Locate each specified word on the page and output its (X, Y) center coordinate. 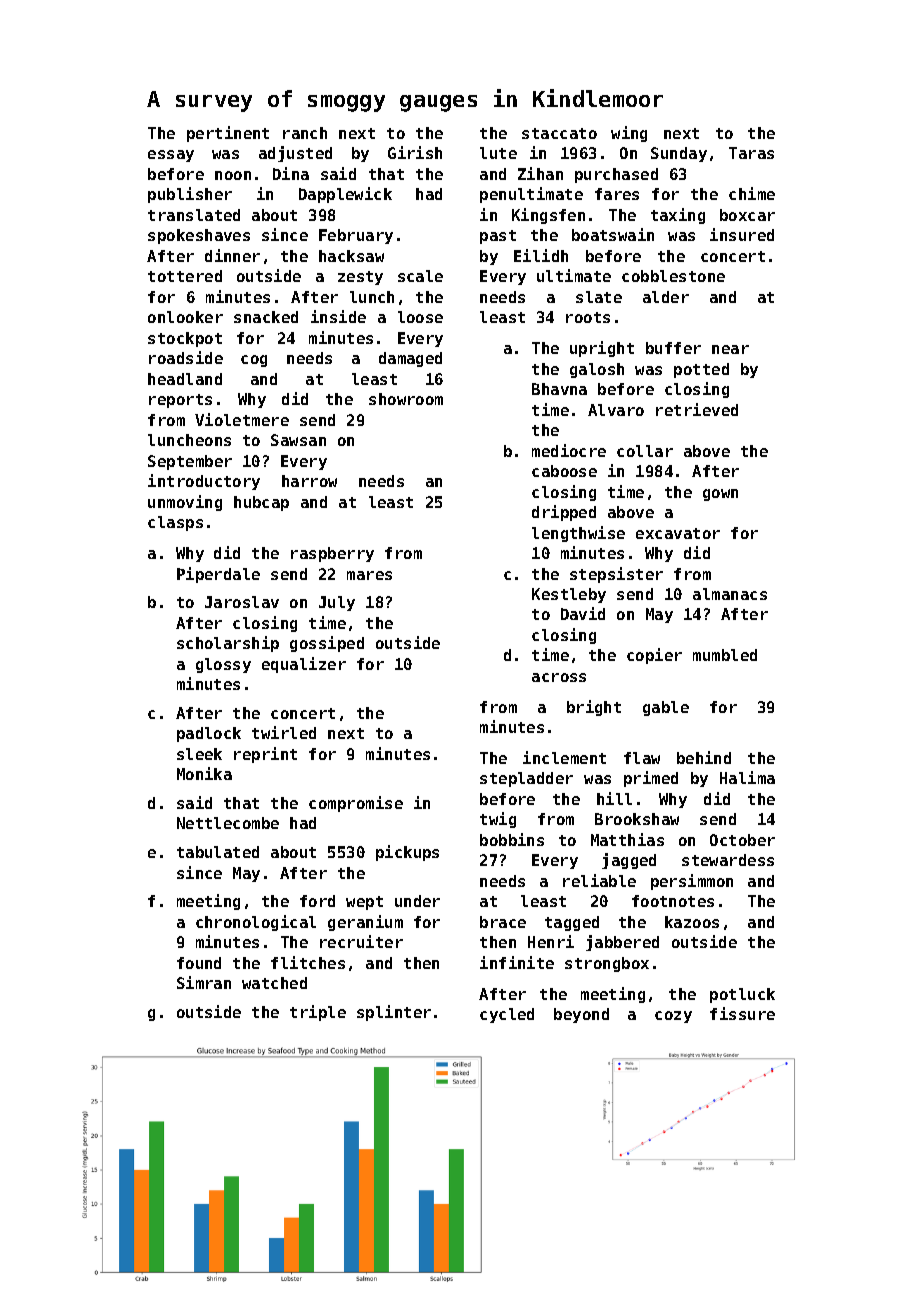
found (199, 963)
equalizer (304, 665)
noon (233, 175)
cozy (673, 1017)
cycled (507, 1015)
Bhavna (559, 389)
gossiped (327, 644)
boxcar (747, 215)
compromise (356, 804)
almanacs (730, 594)
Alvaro (616, 410)
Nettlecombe (228, 823)
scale (420, 276)
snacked (266, 317)
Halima (747, 777)
